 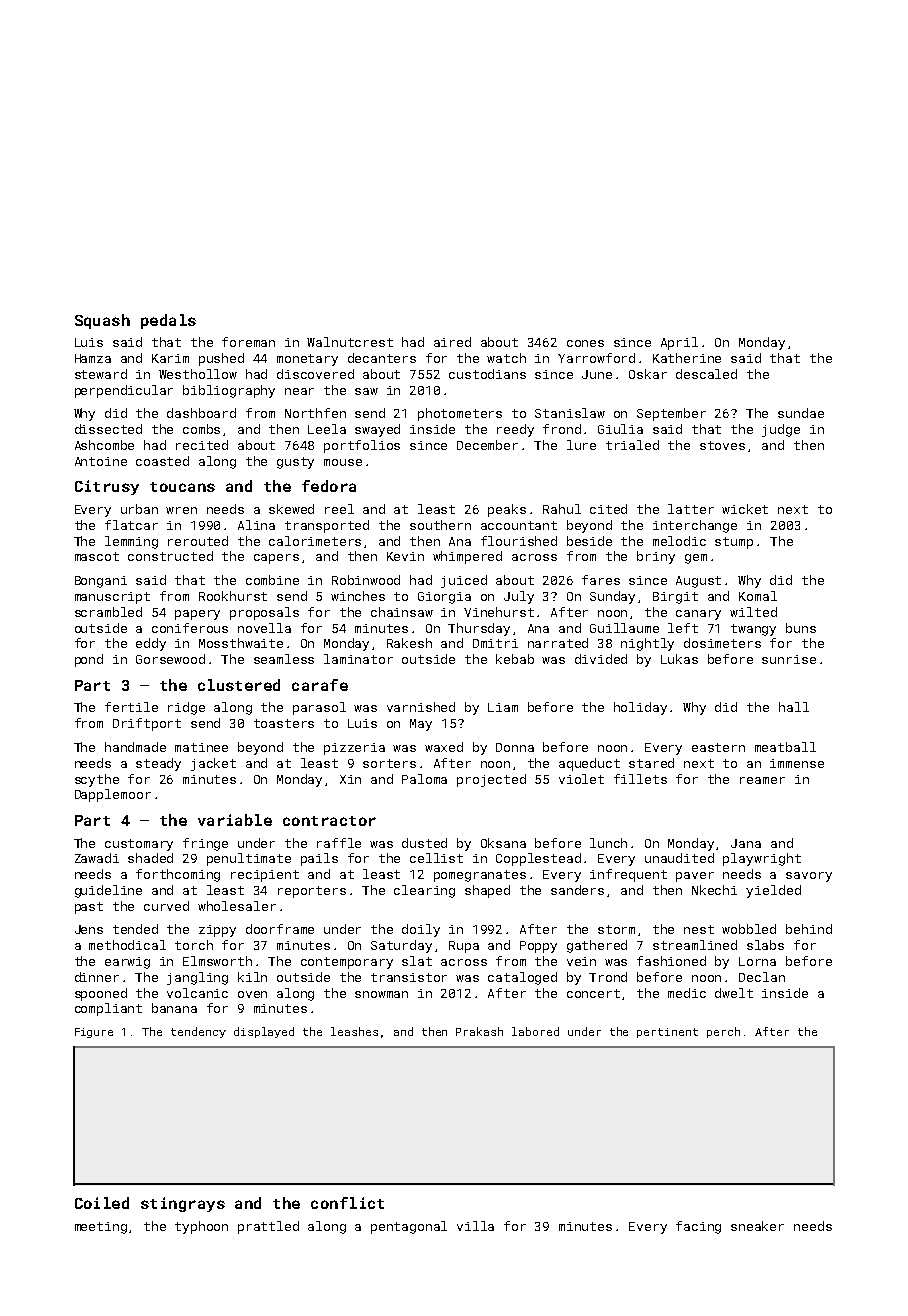 I want to click on Gorsewood, so click(x=170, y=659).
